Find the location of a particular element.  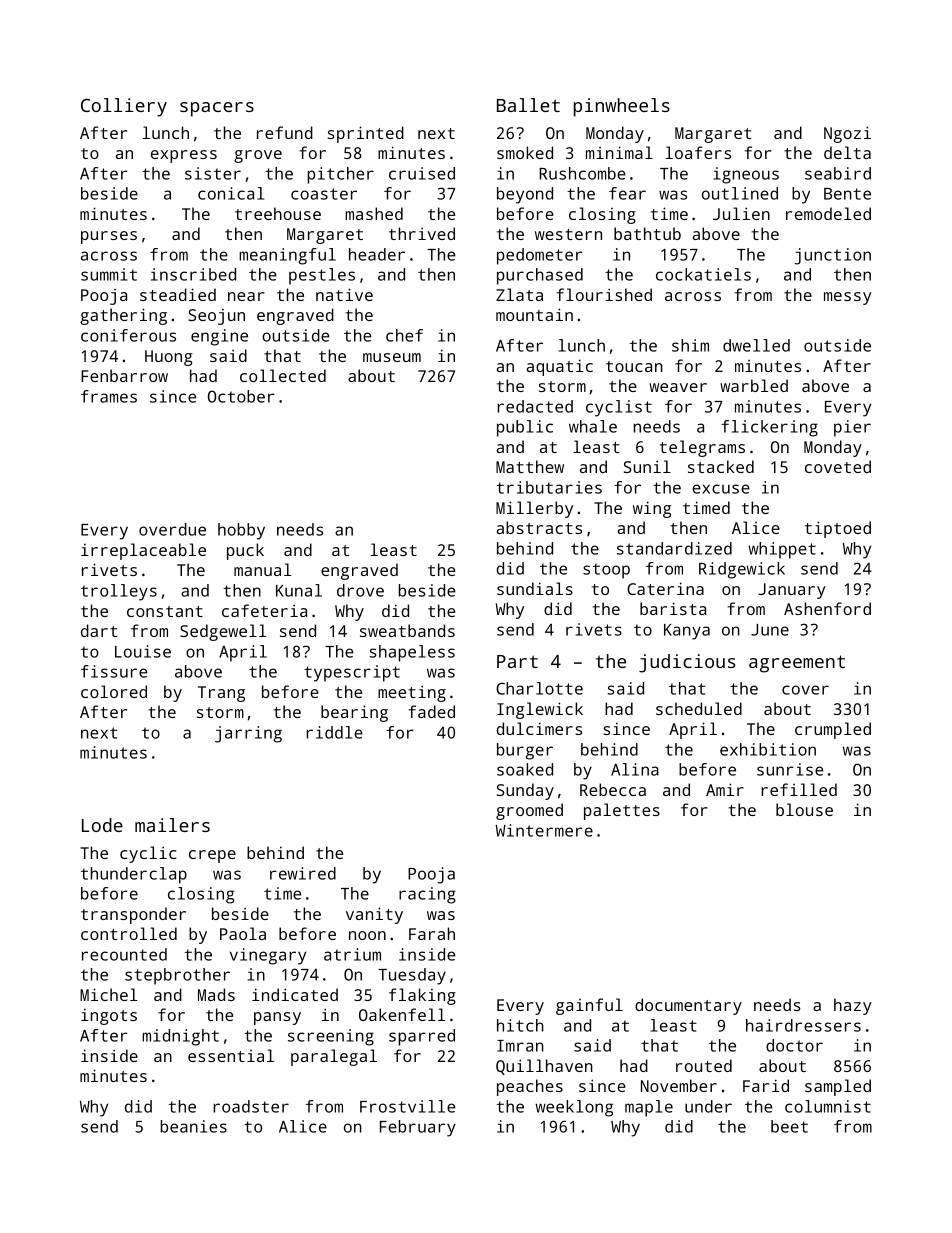

Part is located at coordinates (517, 661).
